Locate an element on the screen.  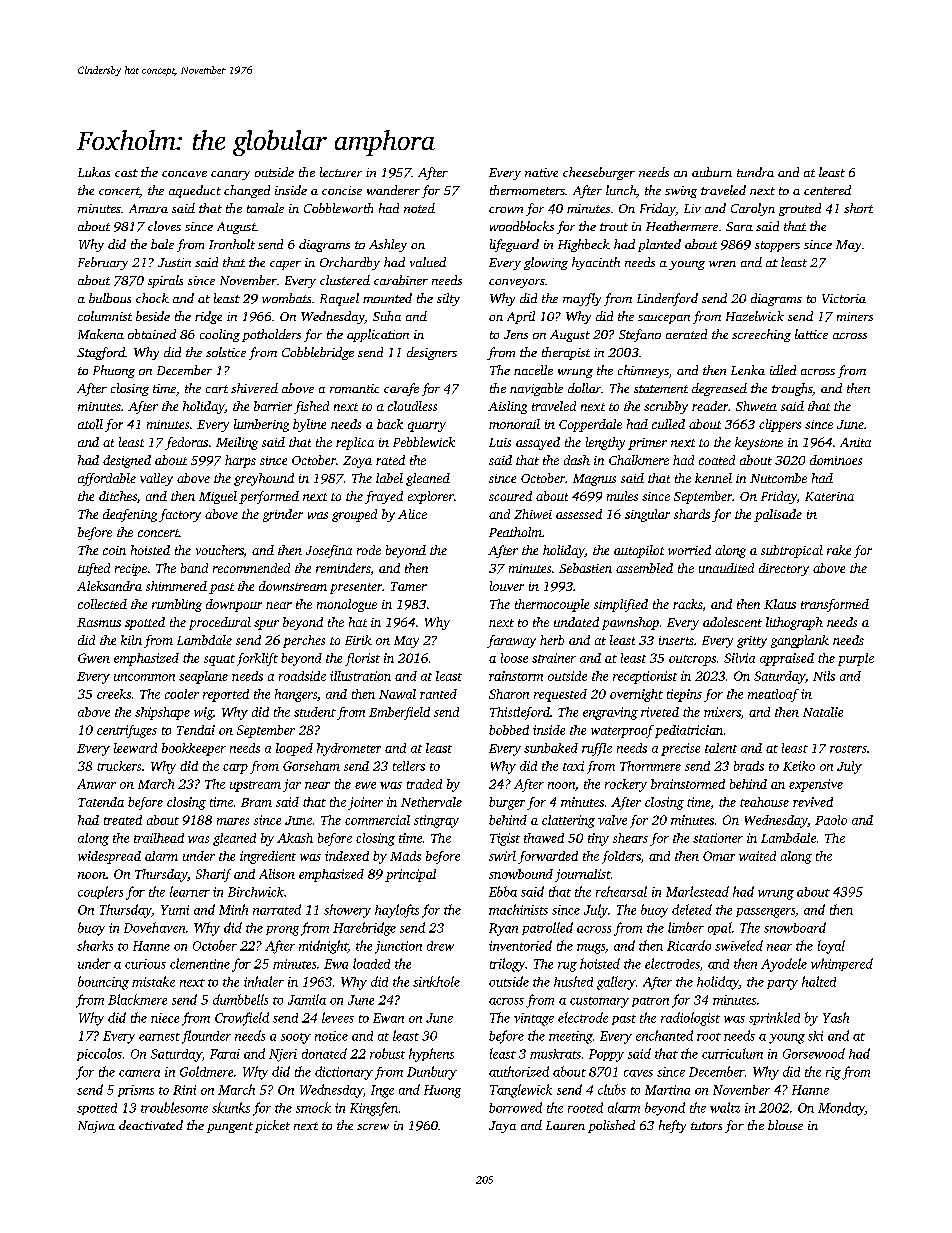
Jaya is located at coordinates (502, 1127).
